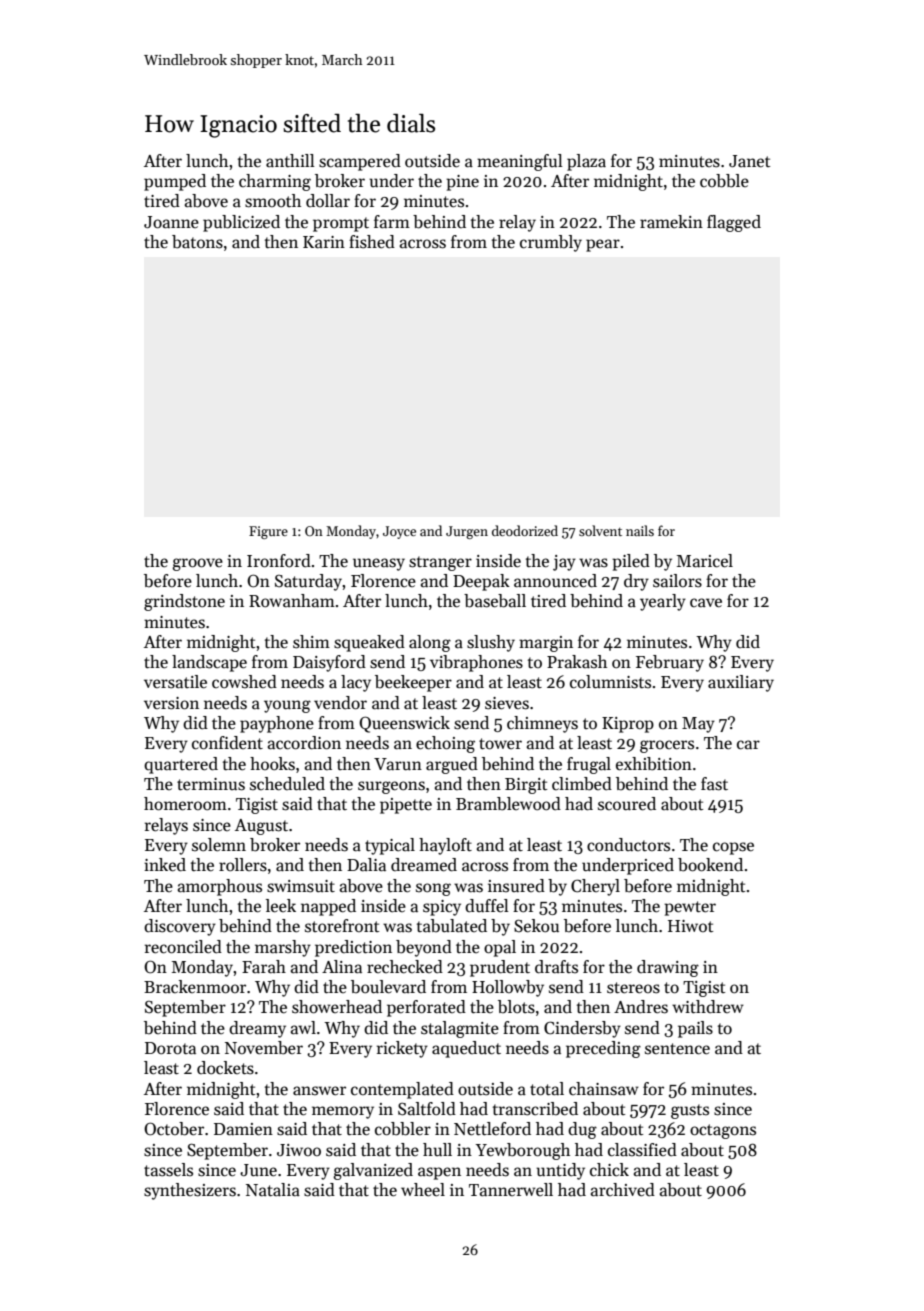 The height and width of the screenshot is (1311, 924). What do you see at coordinates (430, 643) in the screenshot?
I see `along` at bounding box center [430, 643].
